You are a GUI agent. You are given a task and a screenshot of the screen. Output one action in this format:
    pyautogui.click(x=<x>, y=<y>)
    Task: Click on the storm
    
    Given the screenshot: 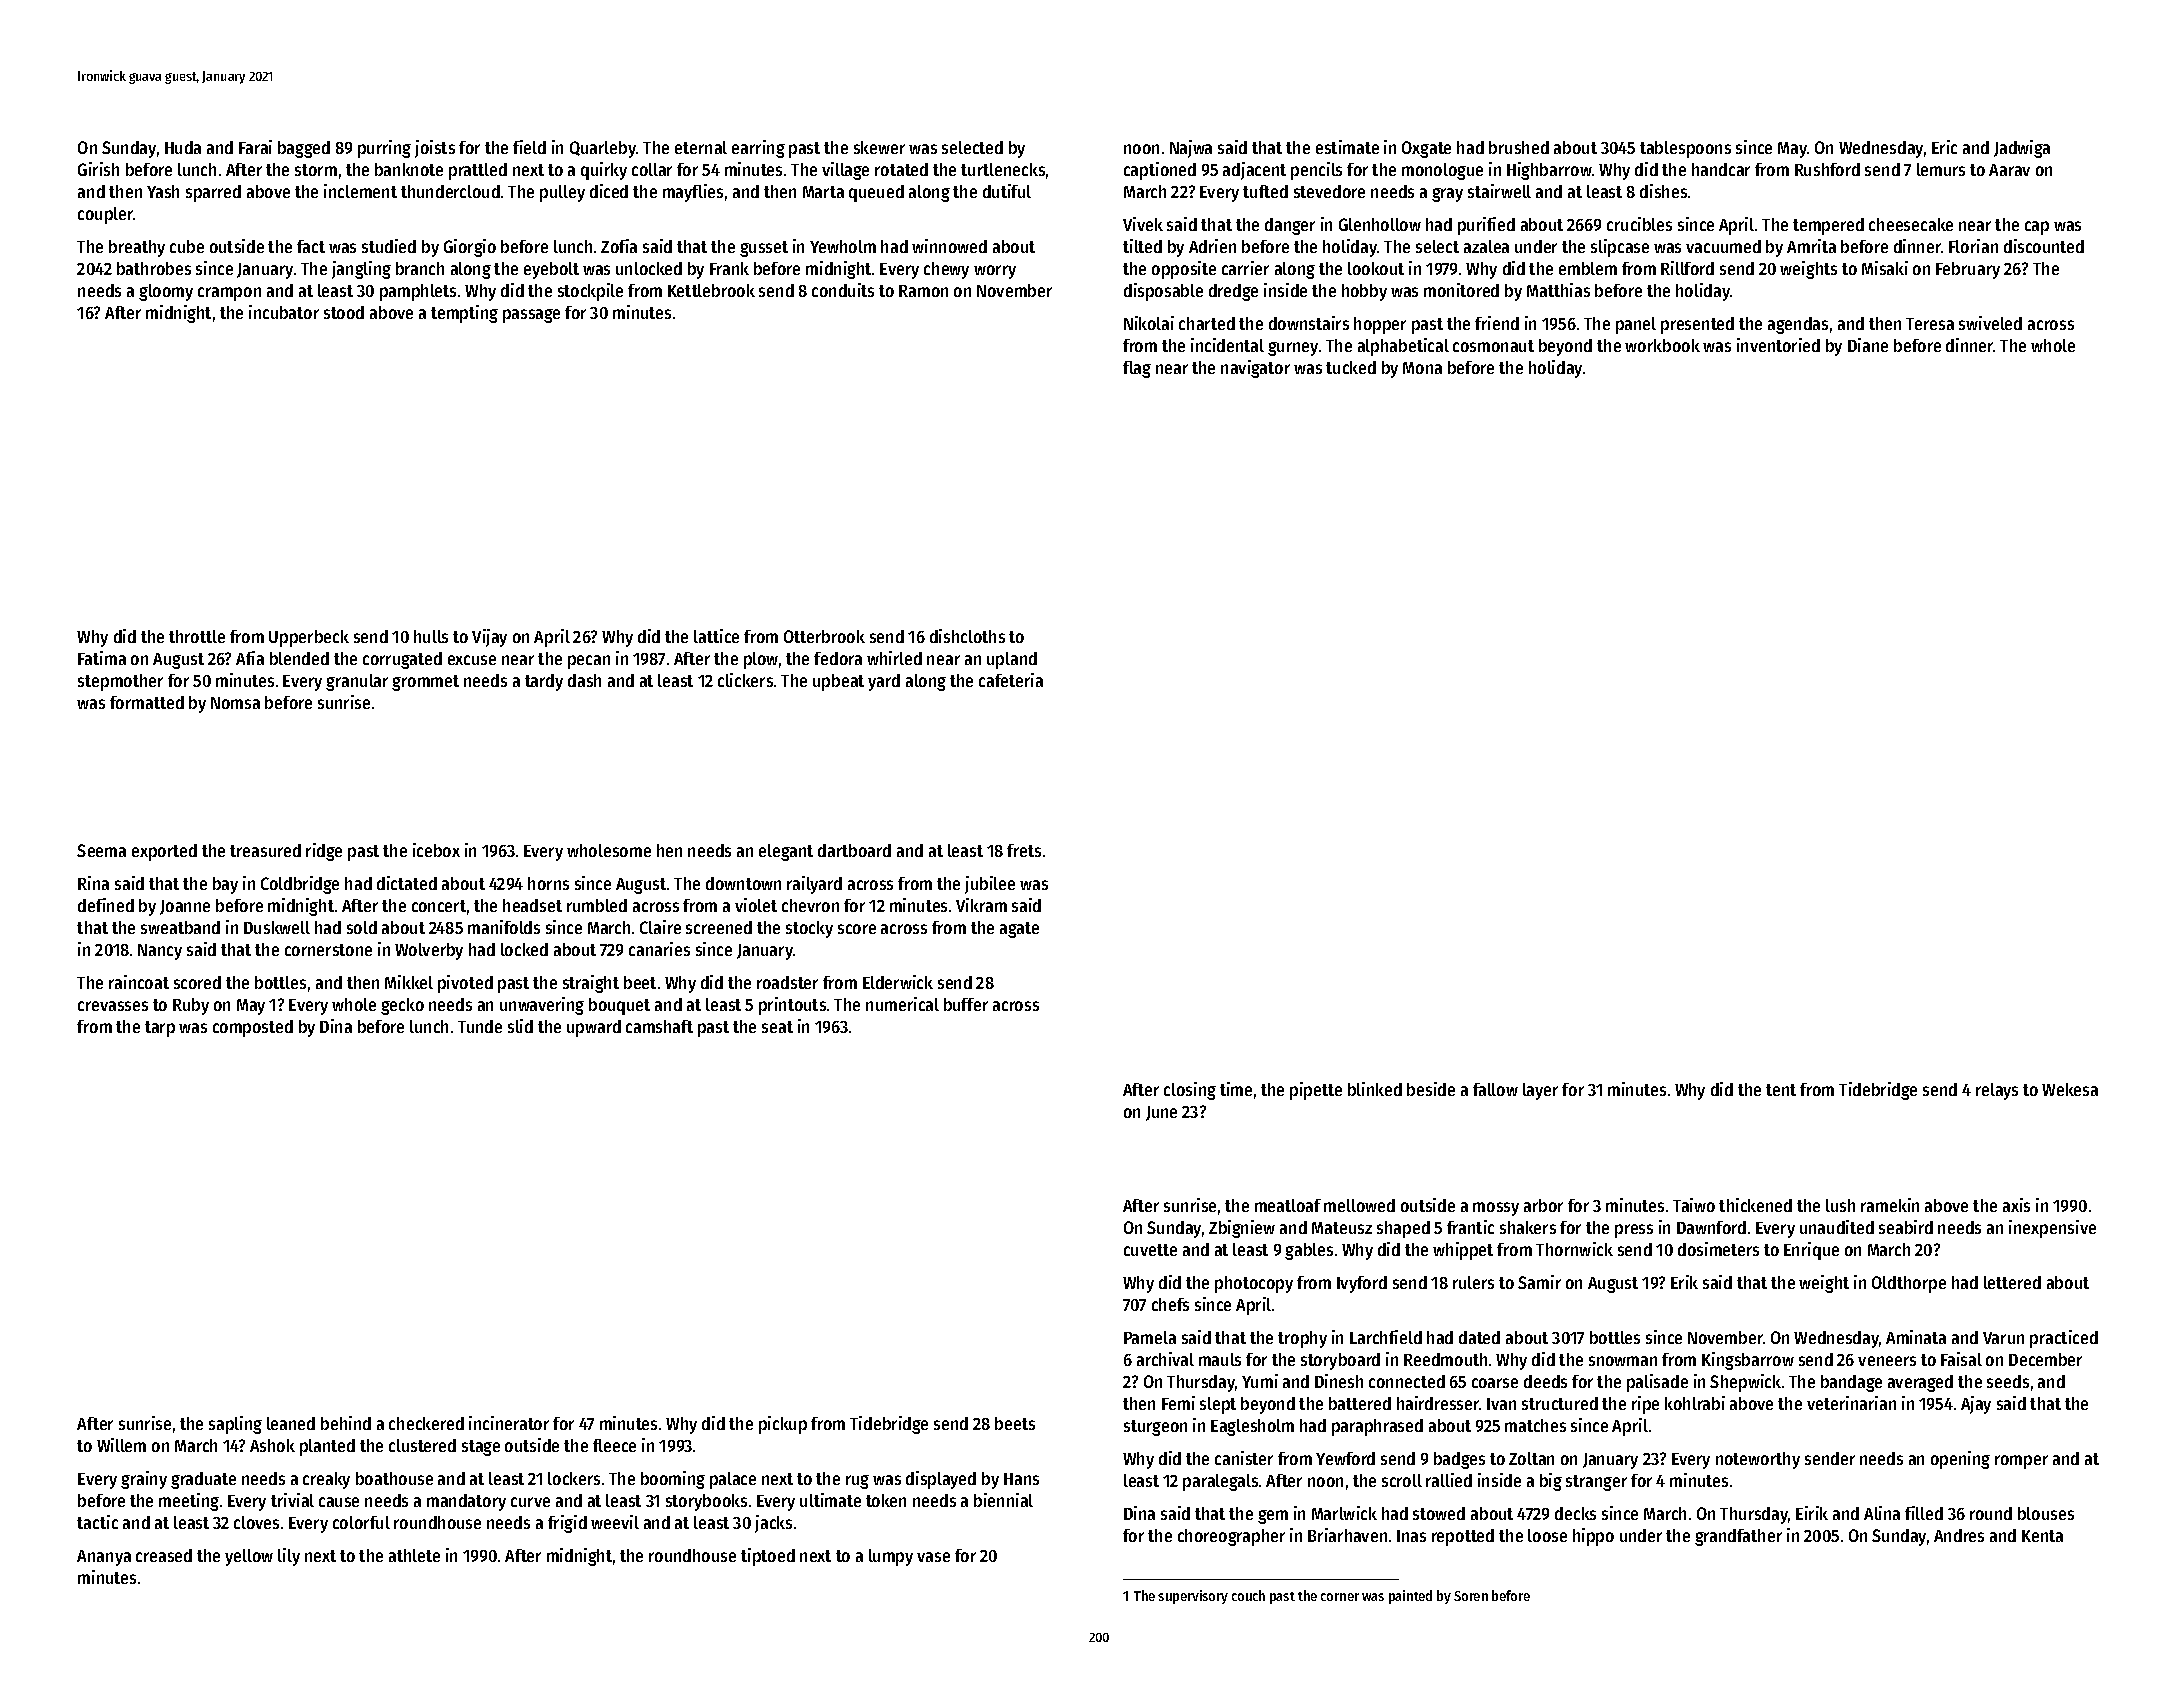 What is the action you would take?
    pyautogui.click(x=316, y=170)
